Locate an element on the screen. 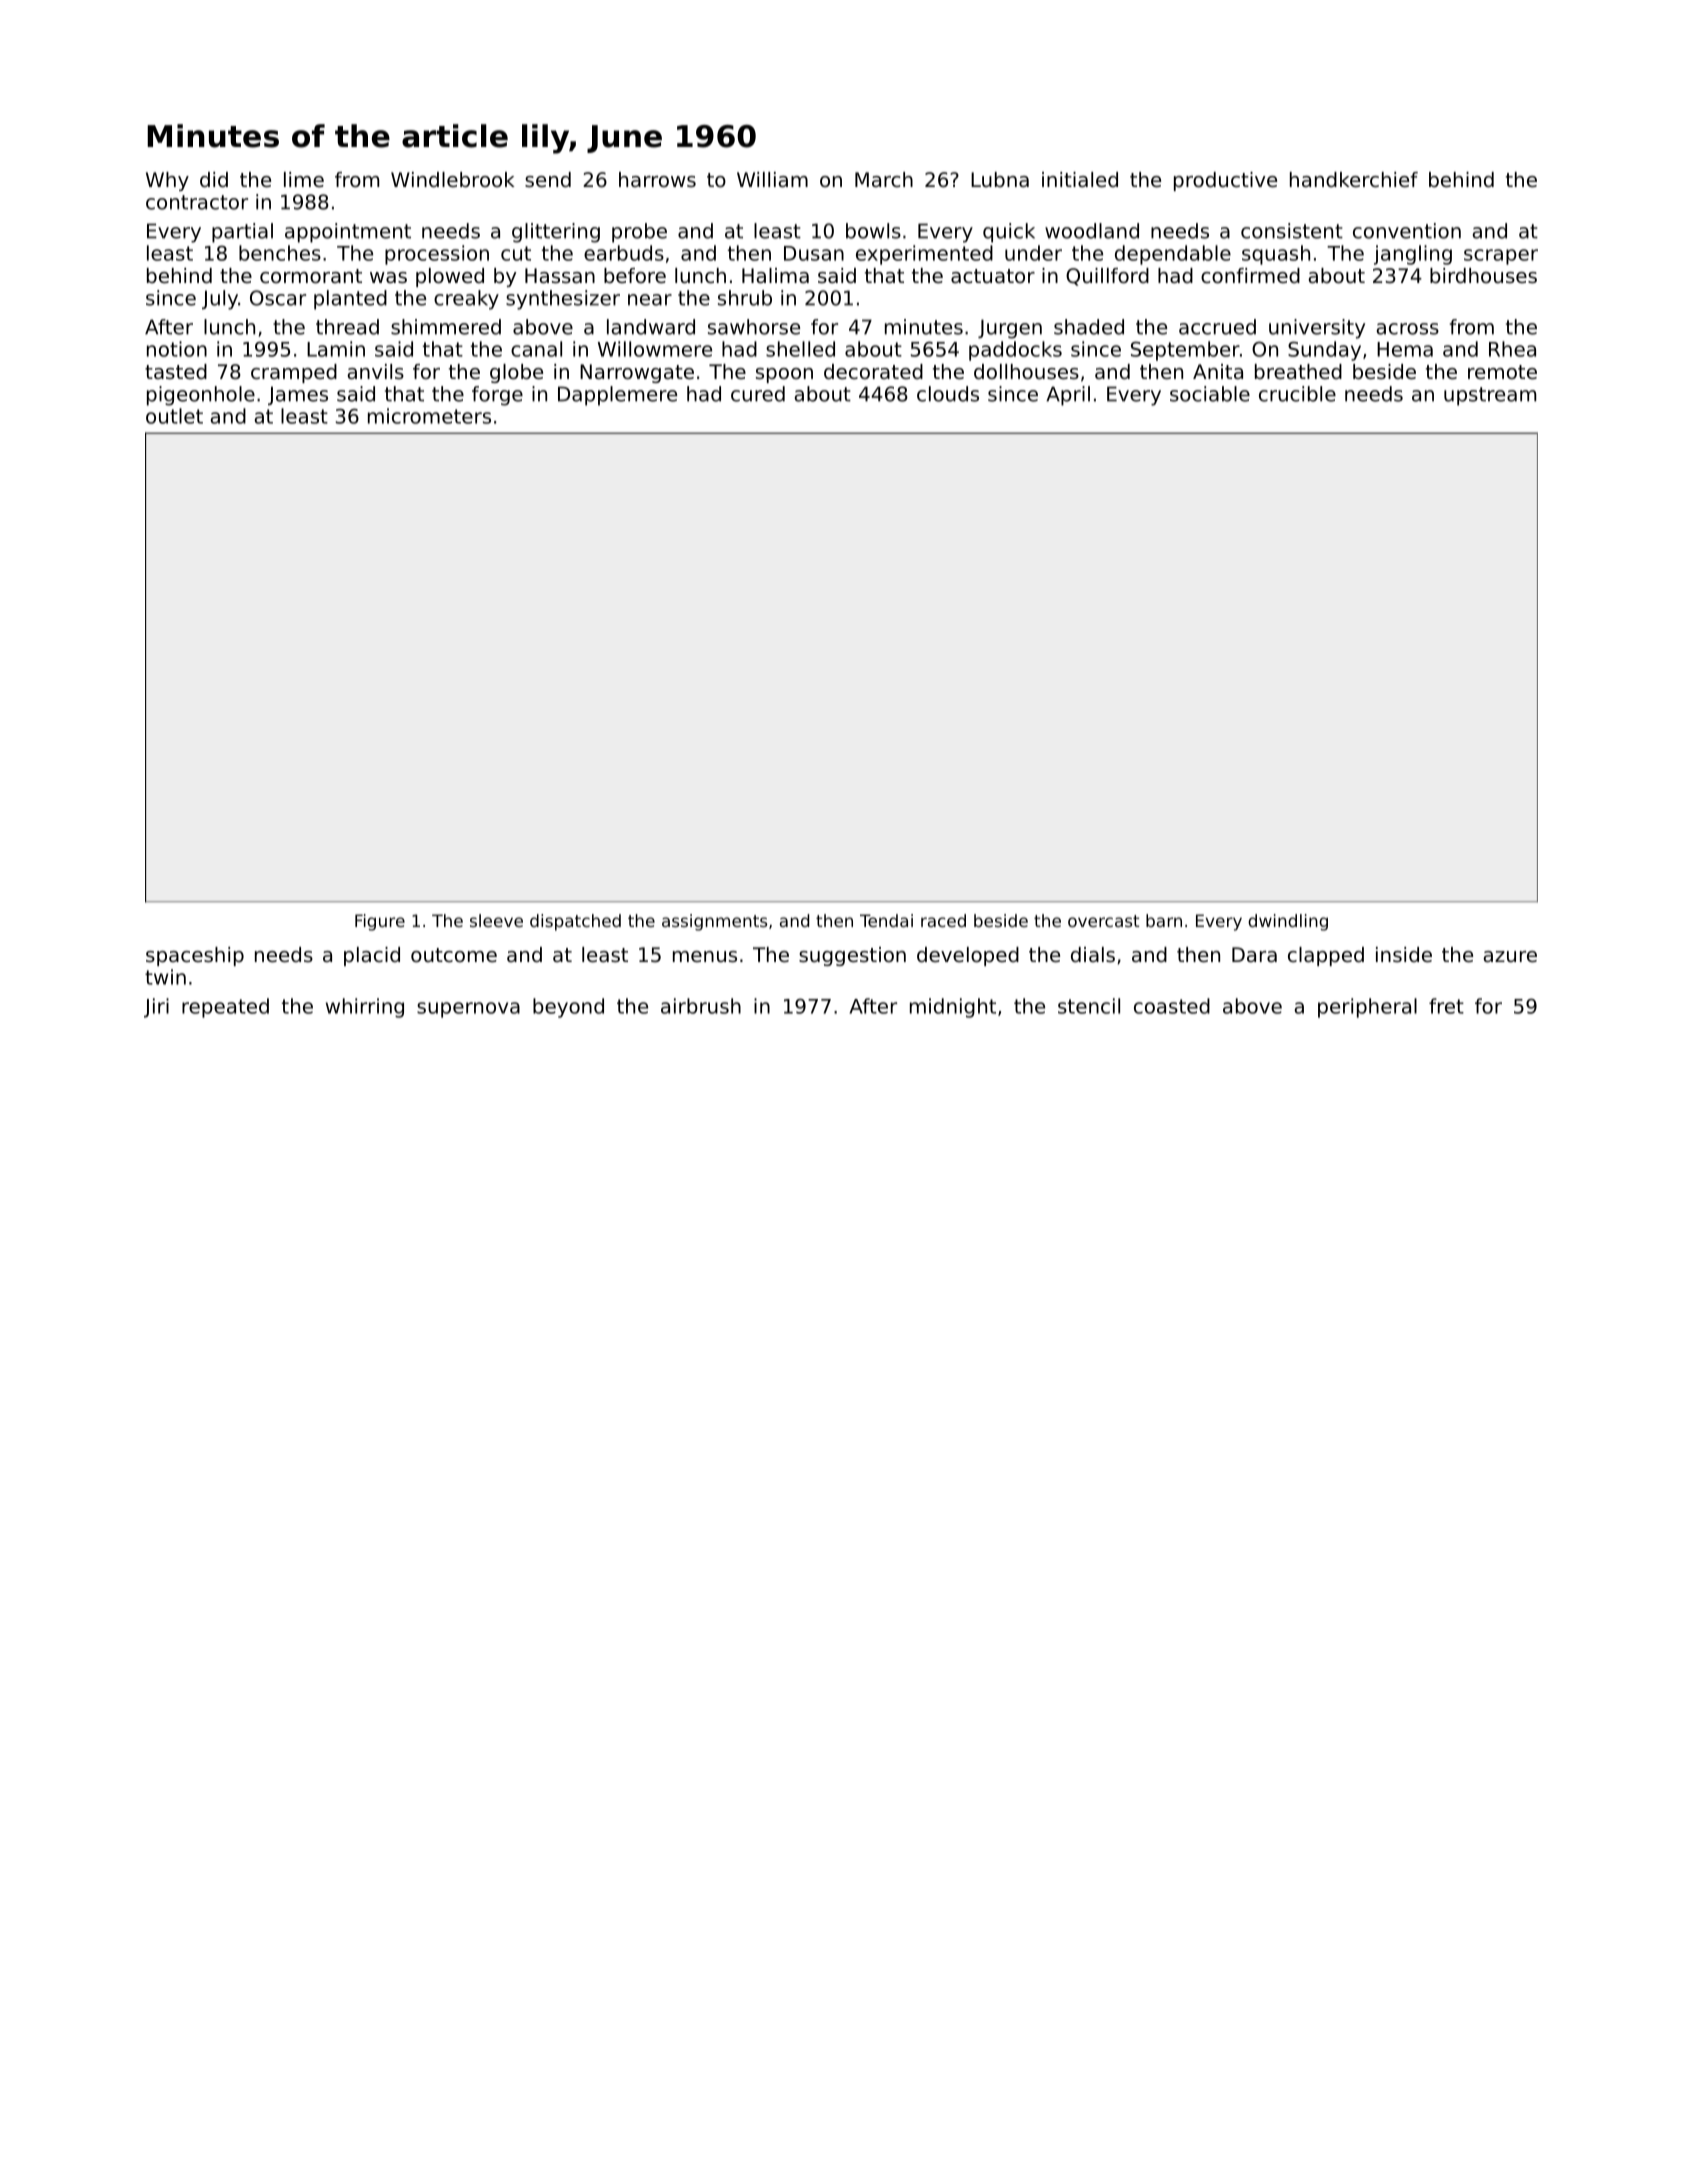 The width and height of the screenshot is (1683, 2178). productive is located at coordinates (1225, 181).
